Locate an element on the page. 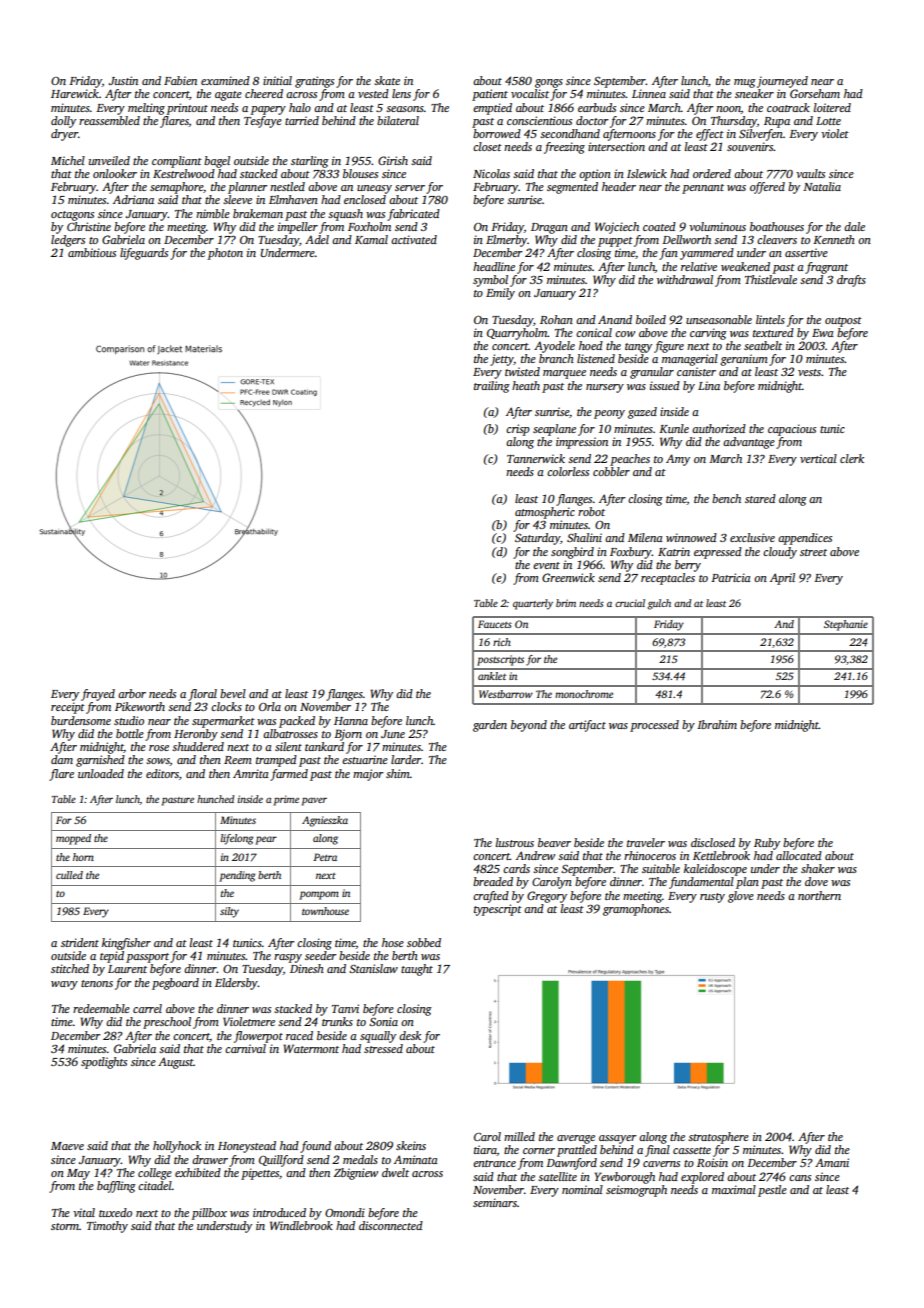 This page has height=1308, width=924. reassembled is located at coordinates (109, 120).
